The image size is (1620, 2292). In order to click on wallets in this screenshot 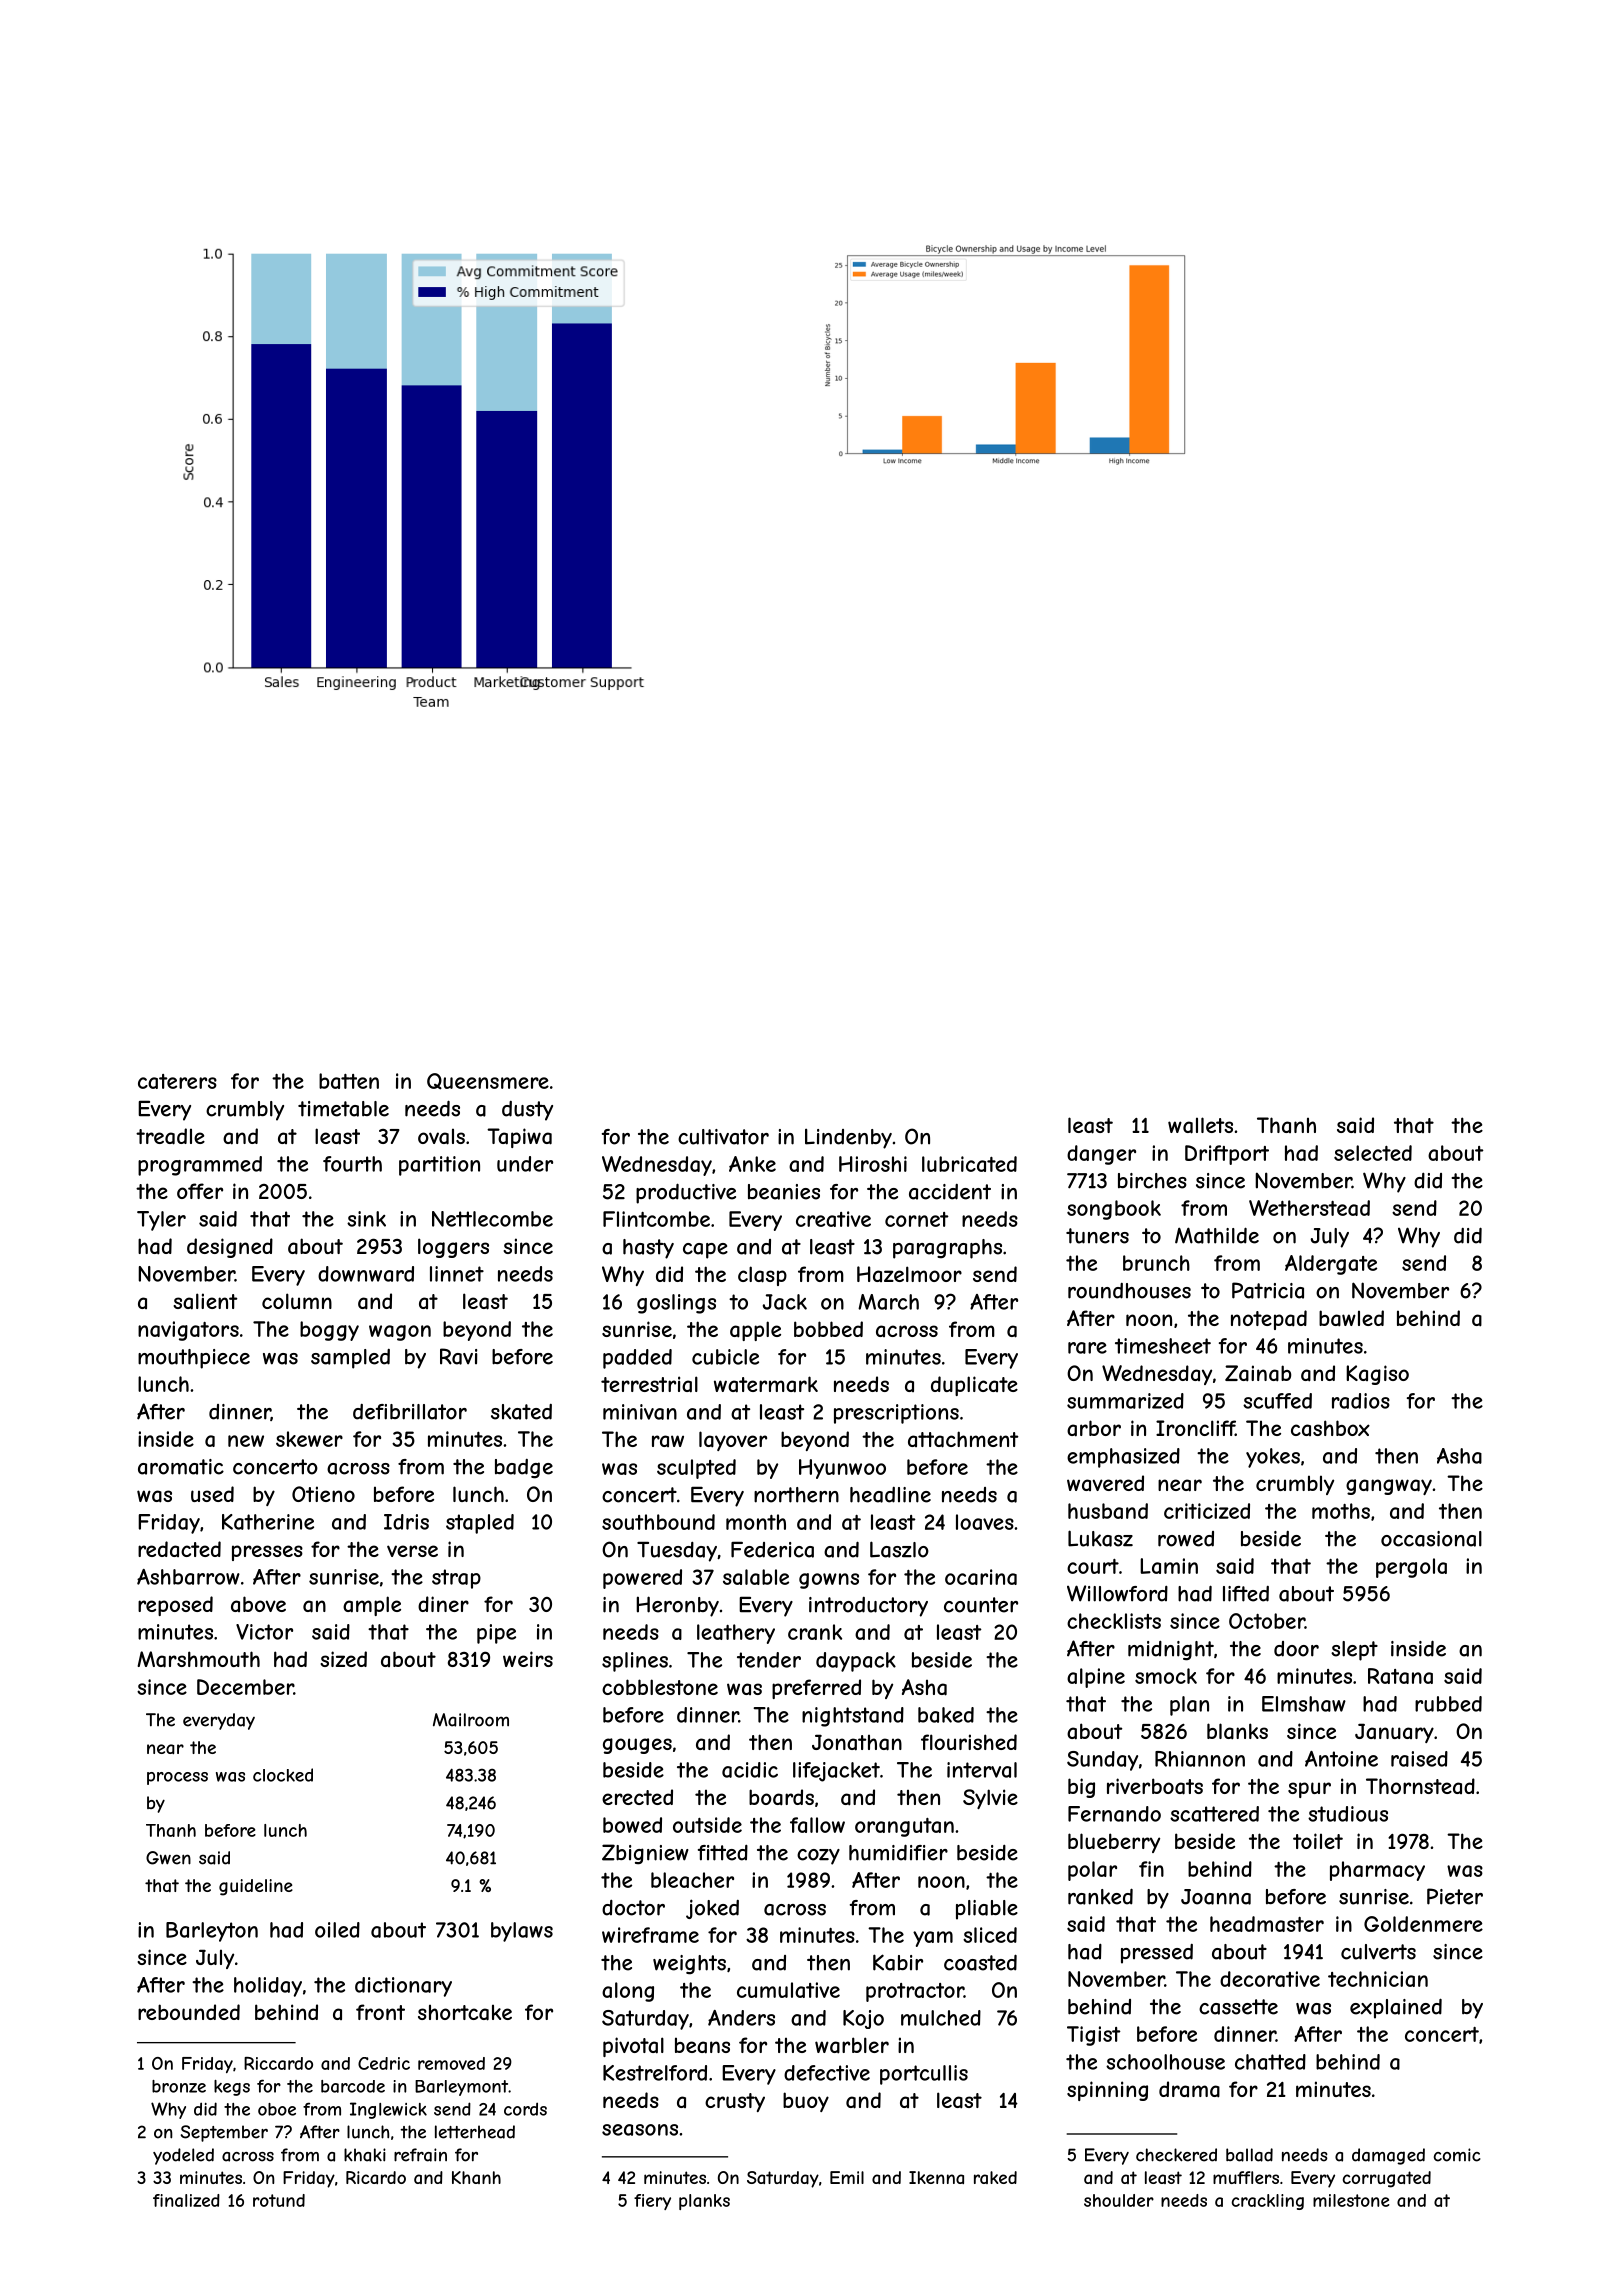, I will do `click(1200, 1125)`.
